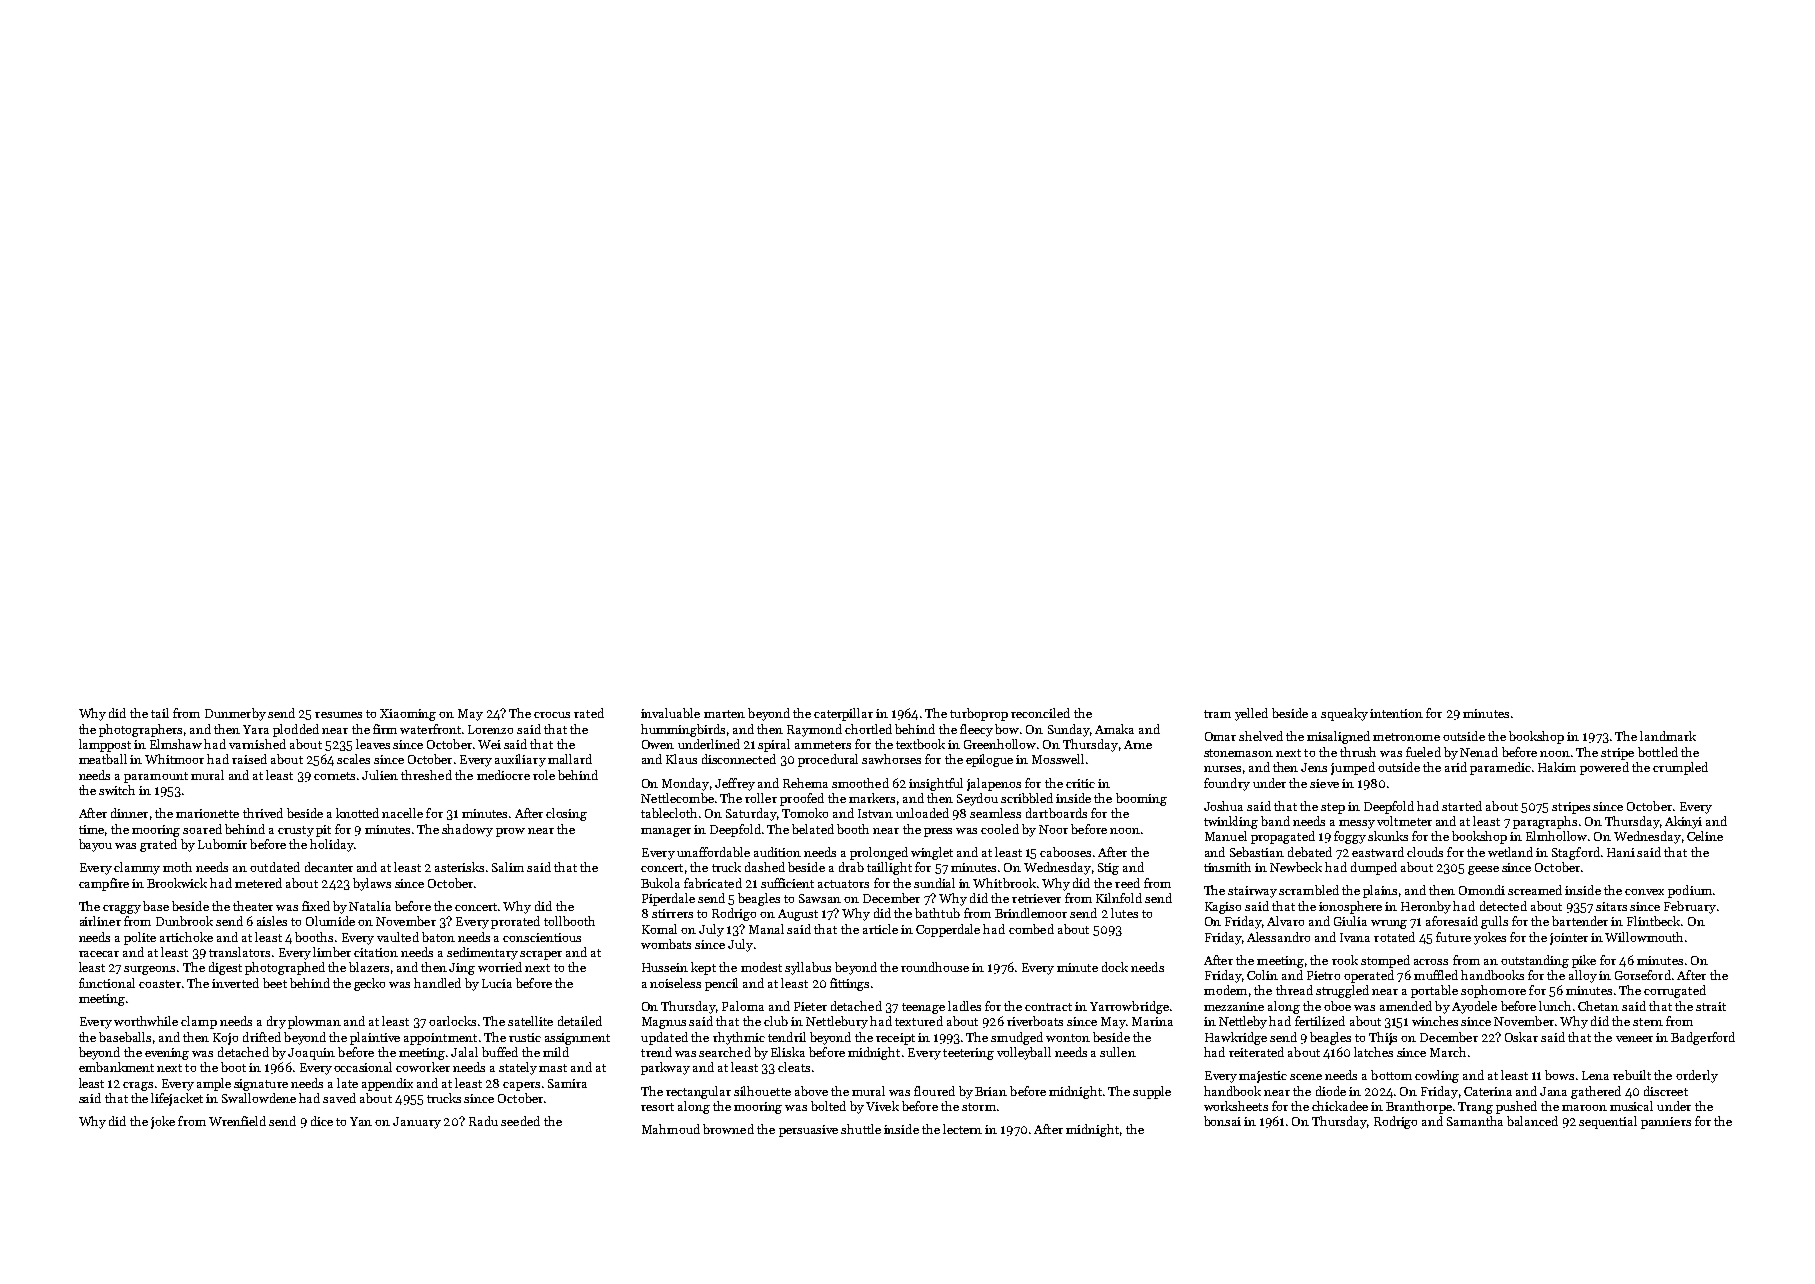  Describe the element at coordinates (146, 1021) in the screenshot. I see `worthwhile` at that location.
